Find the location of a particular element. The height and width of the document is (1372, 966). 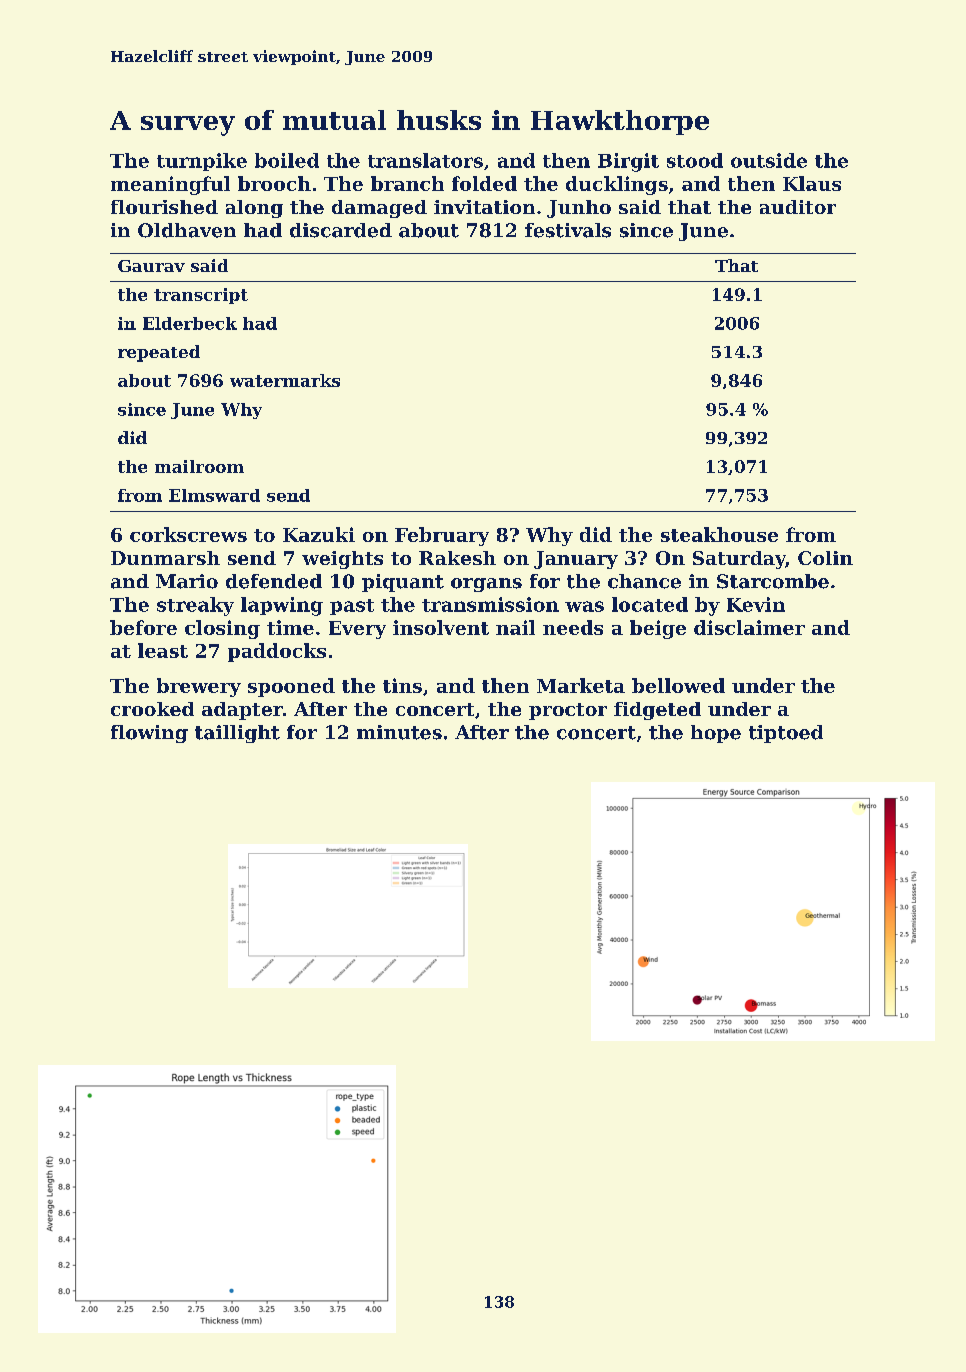

flowing is located at coordinates (149, 734).
